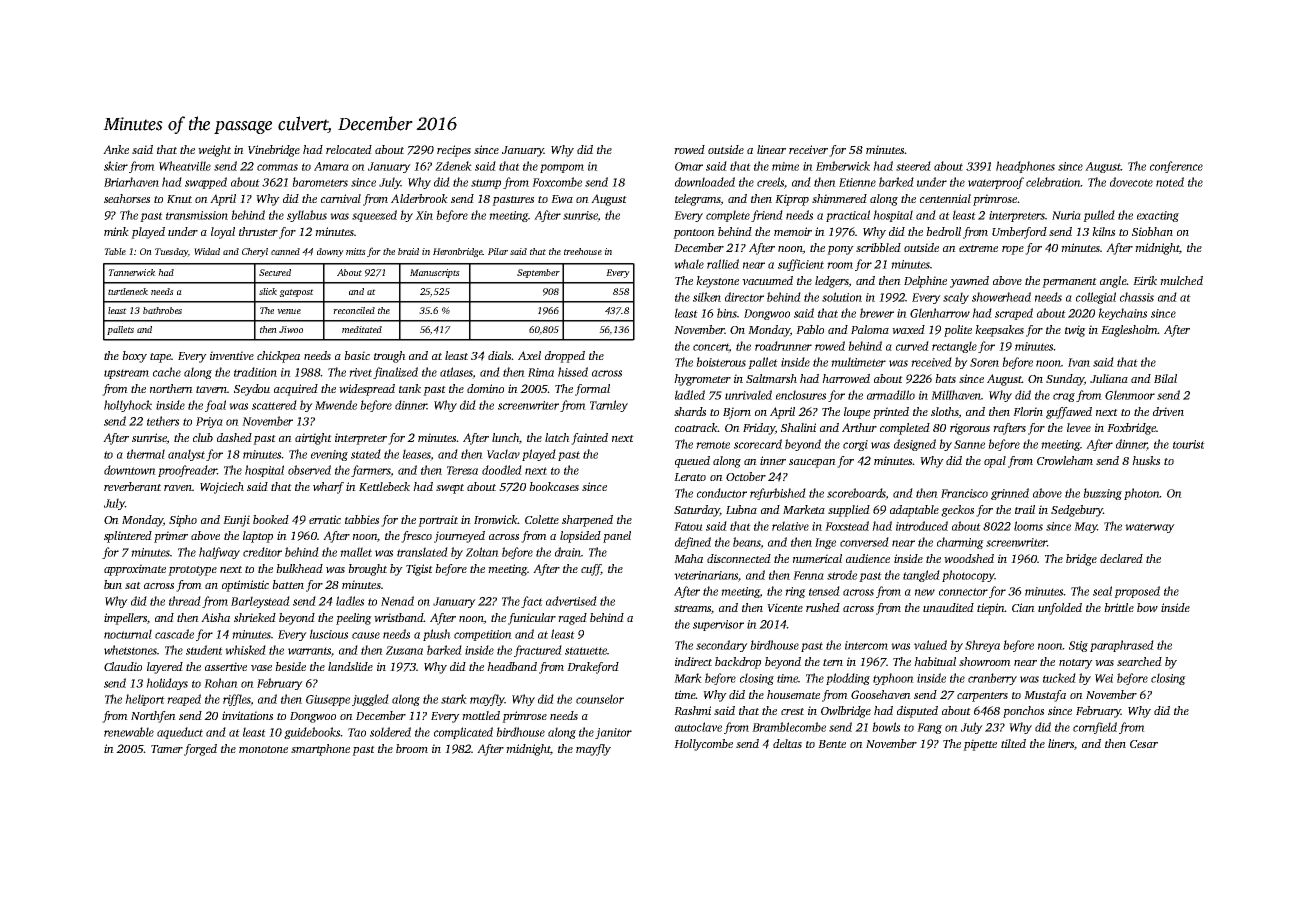 Image resolution: width=1308 pixels, height=924 pixels. I want to click on headphones, so click(1025, 167).
